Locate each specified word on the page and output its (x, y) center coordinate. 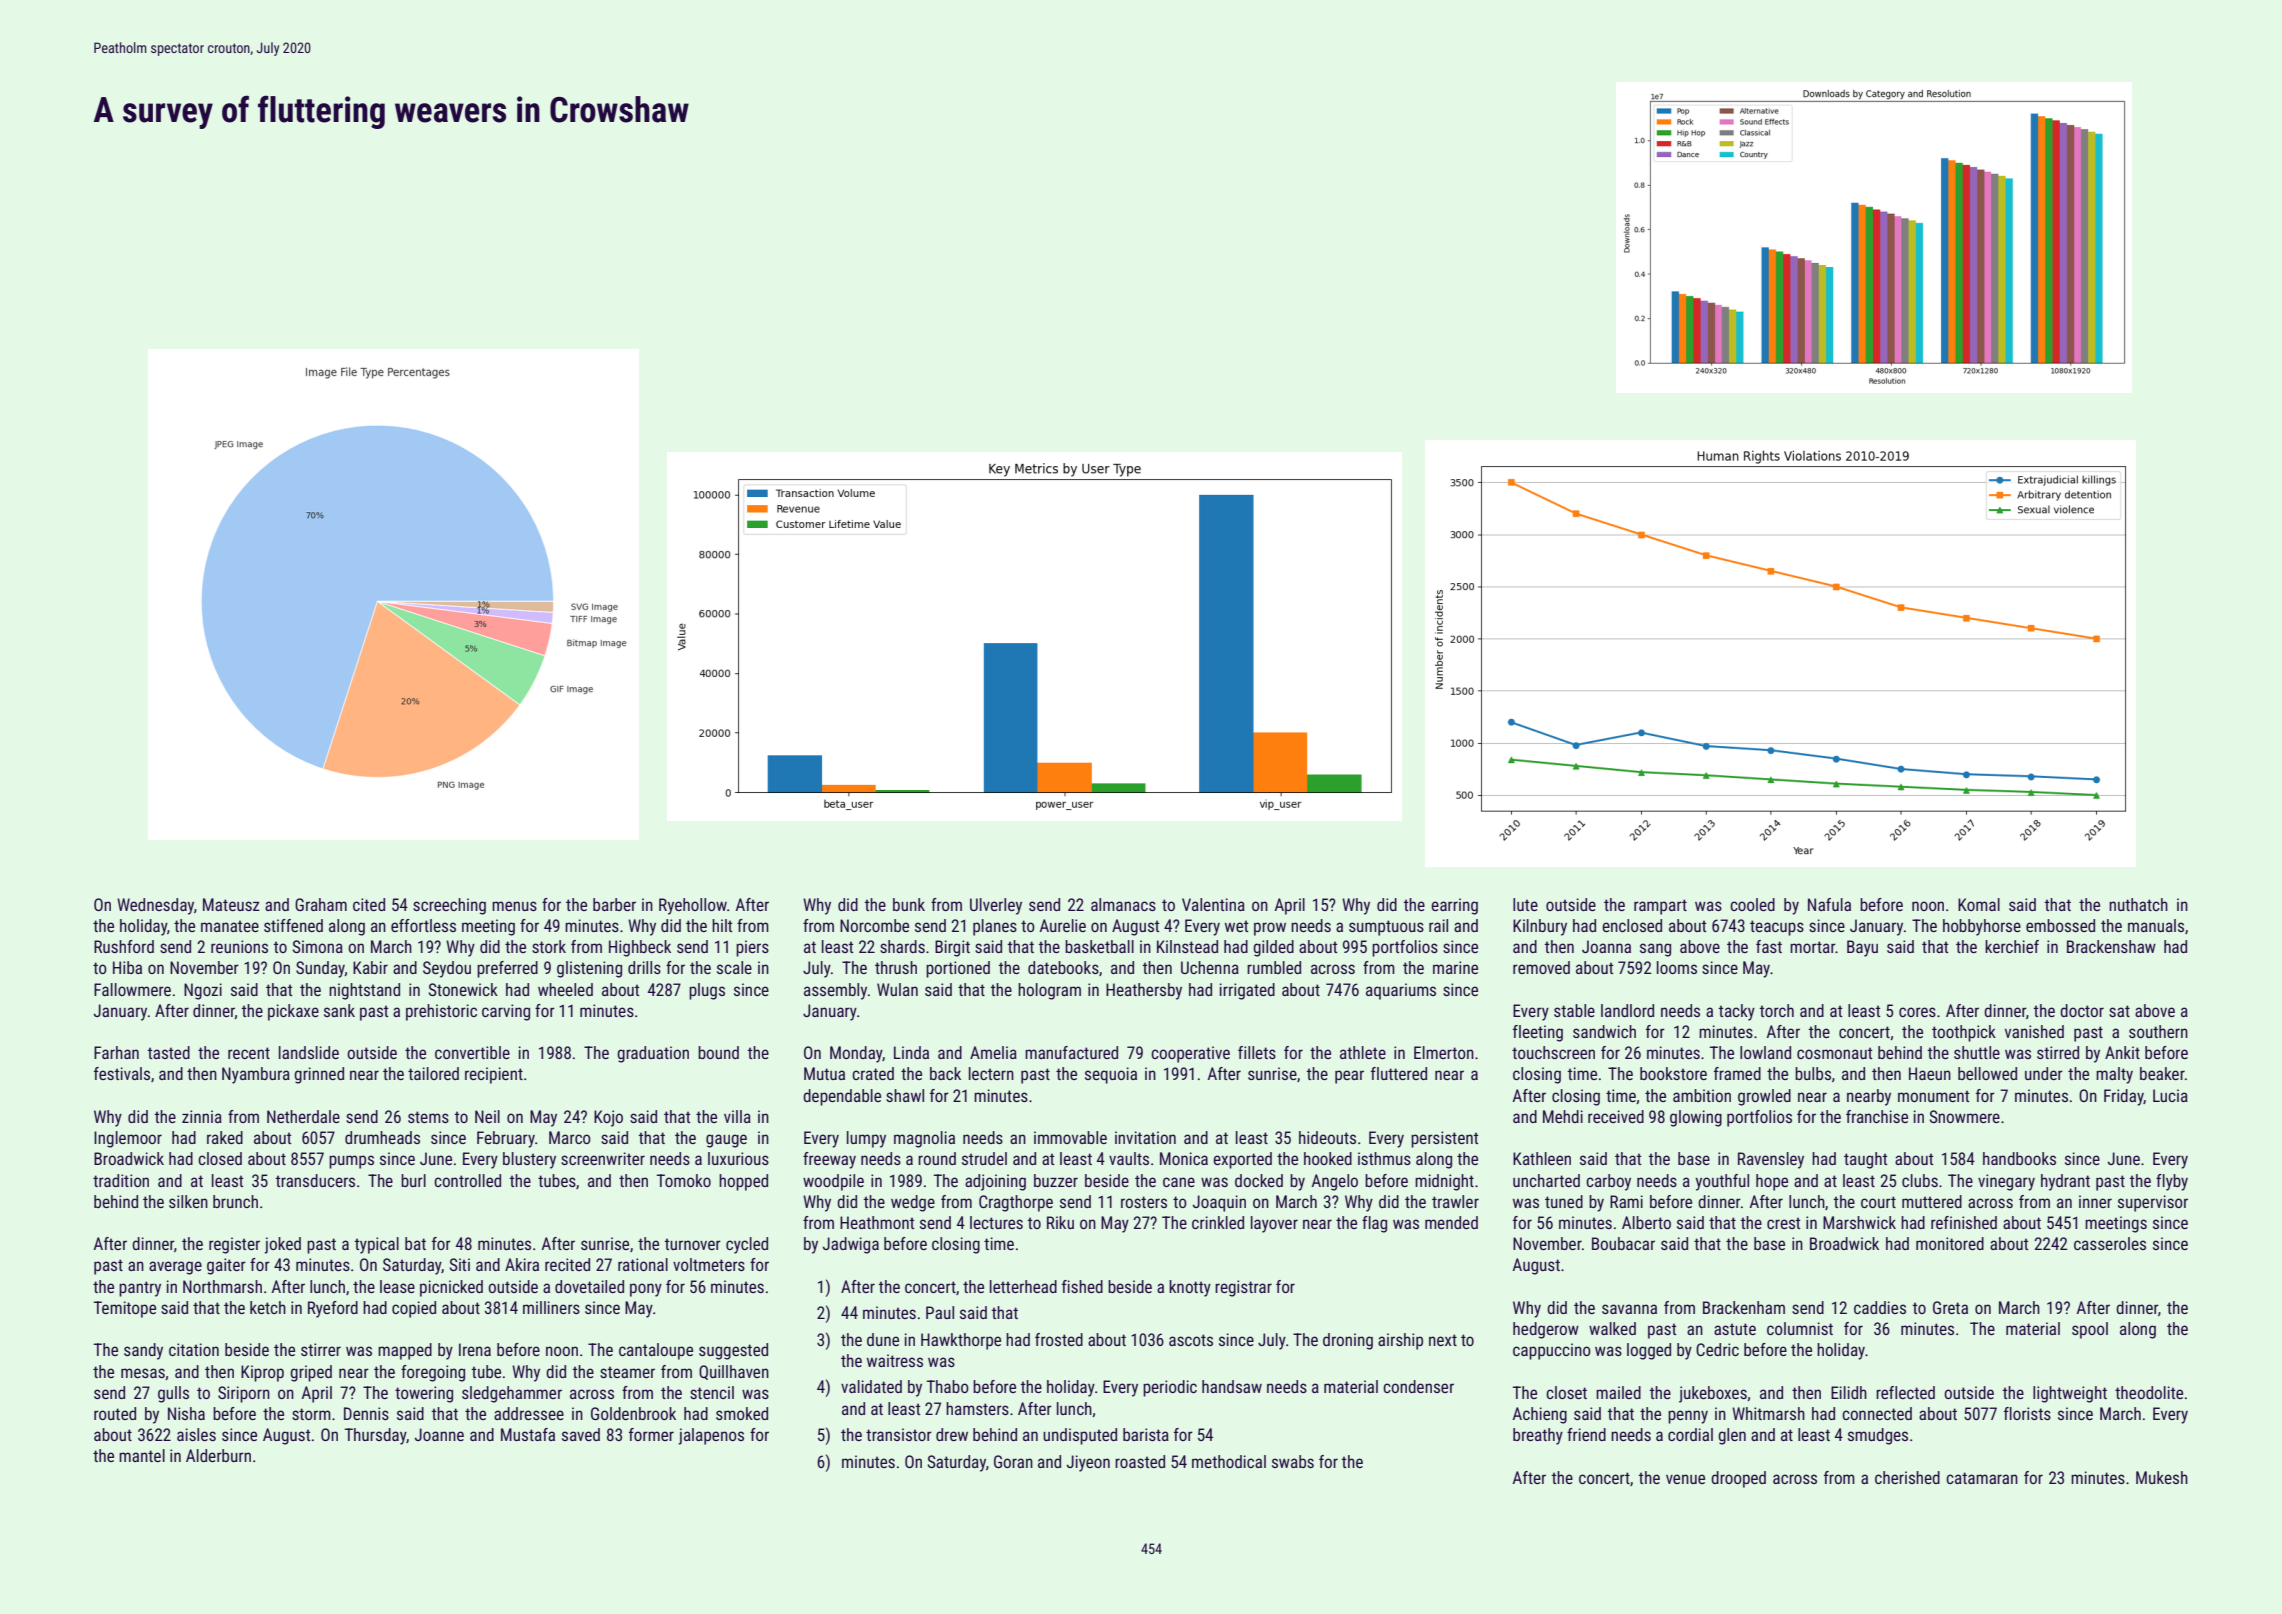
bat (415, 1243)
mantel (142, 1455)
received (1616, 1116)
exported (1242, 1160)
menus (514, 906)
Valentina (1213, 904)
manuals (2156, 925)
